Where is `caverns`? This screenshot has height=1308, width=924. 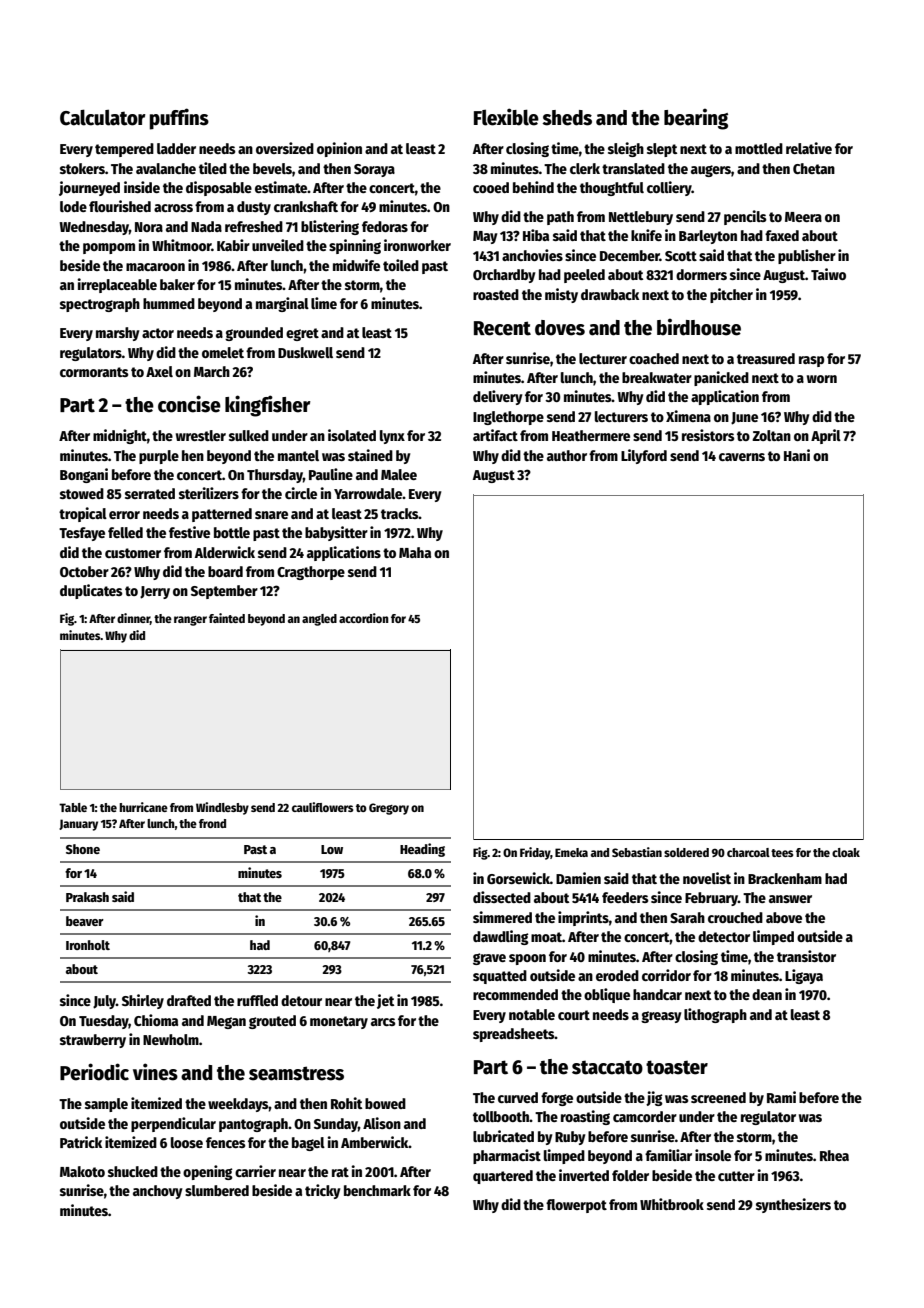 caverns is located at coordinates (742, 457).
